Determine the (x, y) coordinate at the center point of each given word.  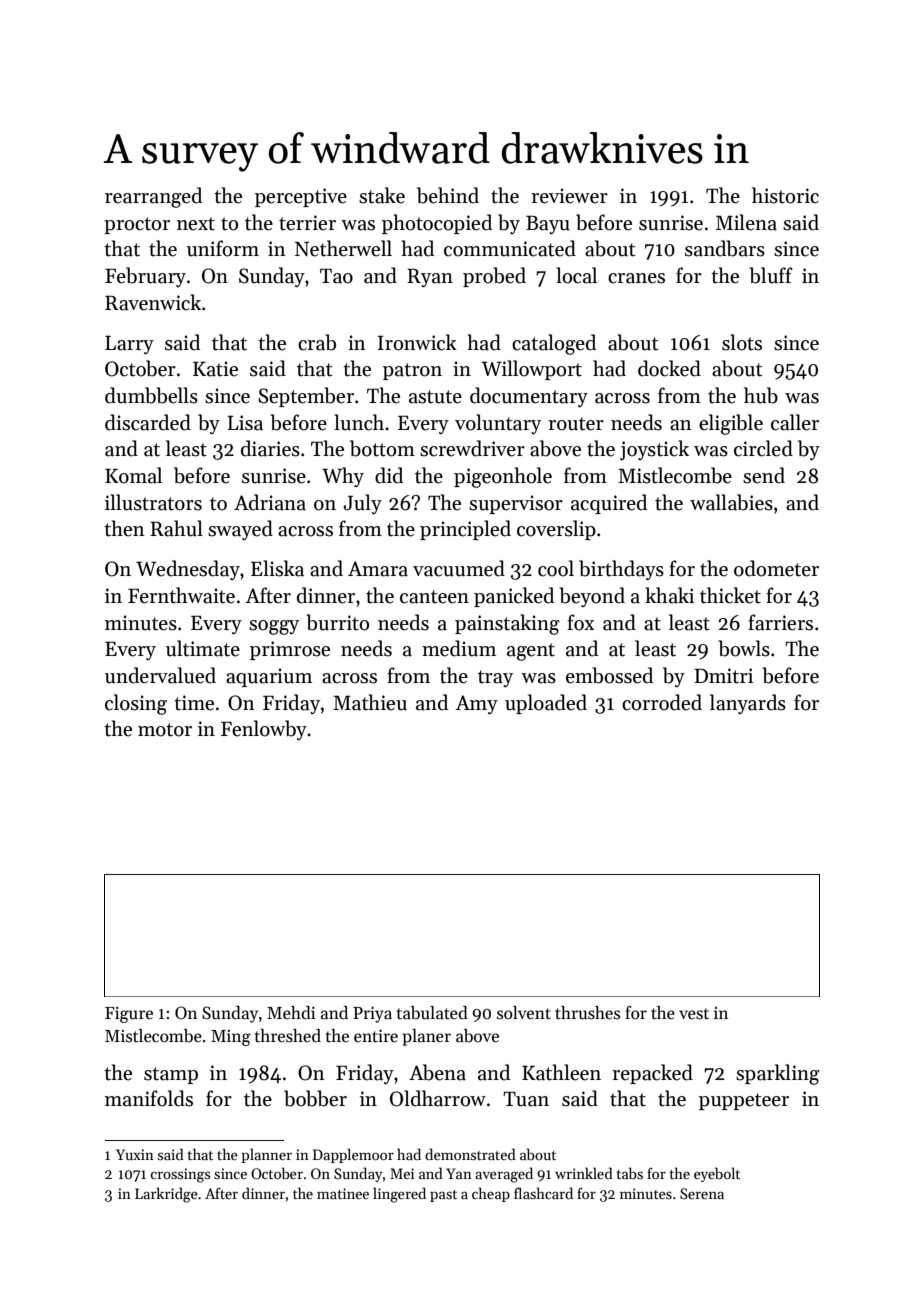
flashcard (543, 1193)
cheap (491, 1194)
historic (785, 195)
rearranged (153, 197)
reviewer (569, 196)
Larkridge (166, 1195)
